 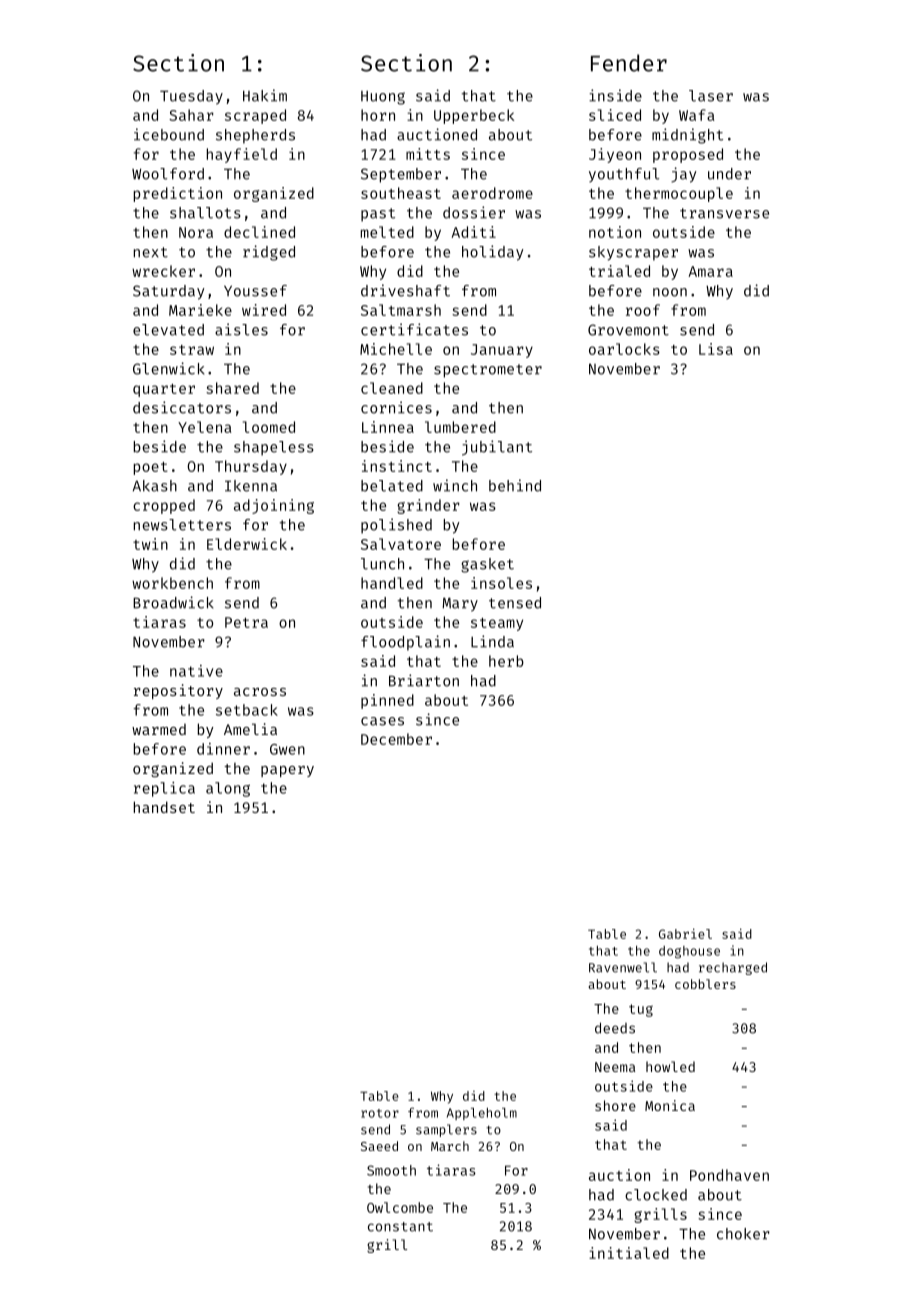 I want to click on Gabriel, so click(x=685, y=933).
